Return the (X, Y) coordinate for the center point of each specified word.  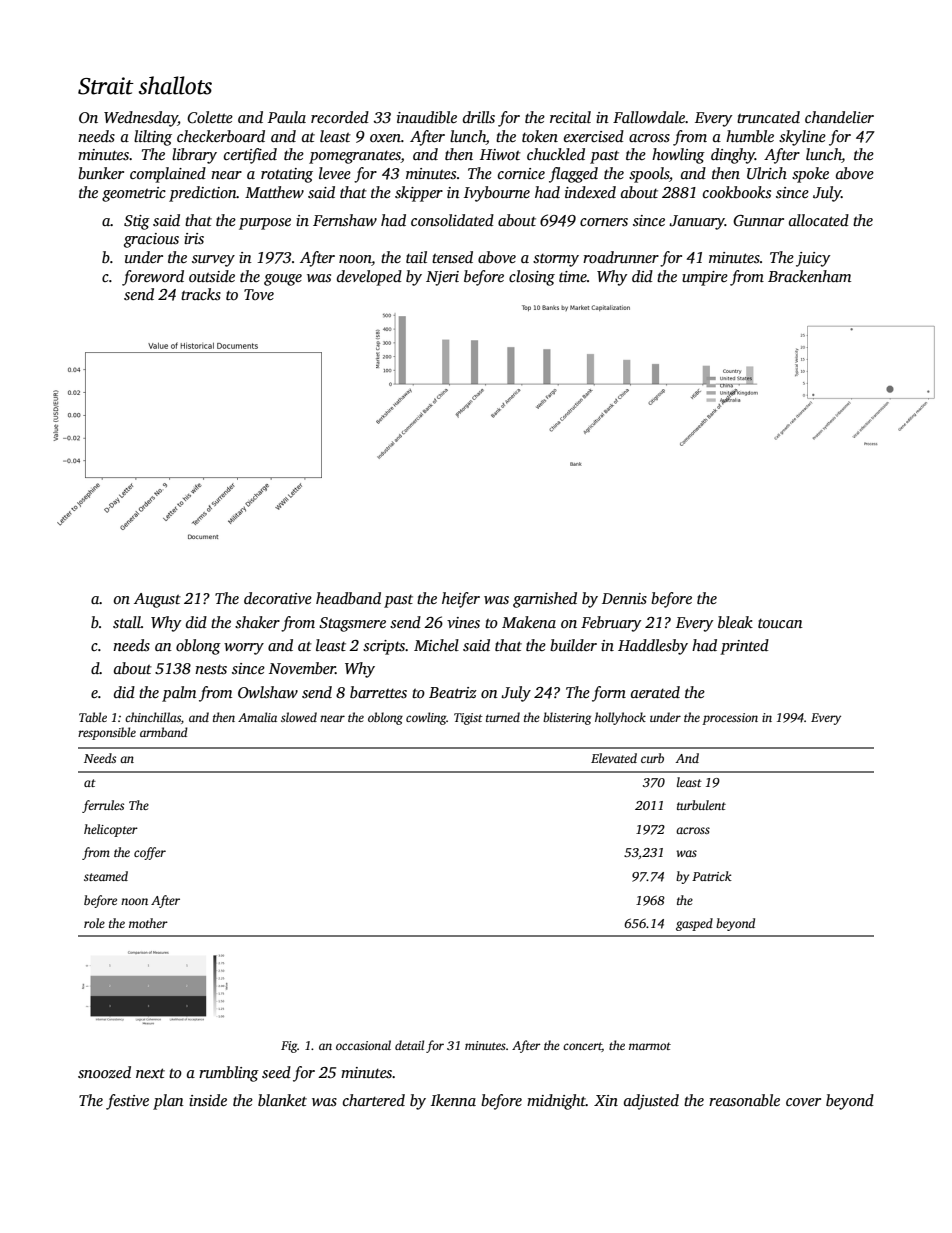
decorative (278, 598)
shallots (175, 85)
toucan (780, 623)
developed (369, 278)
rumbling (229, 1074)
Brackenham (809, 276)
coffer (150, 853)
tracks (201, 294)
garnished (545, 600)
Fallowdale (649, 117)
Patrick (712, 876)
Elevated (614, 758)
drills (479, 117)
